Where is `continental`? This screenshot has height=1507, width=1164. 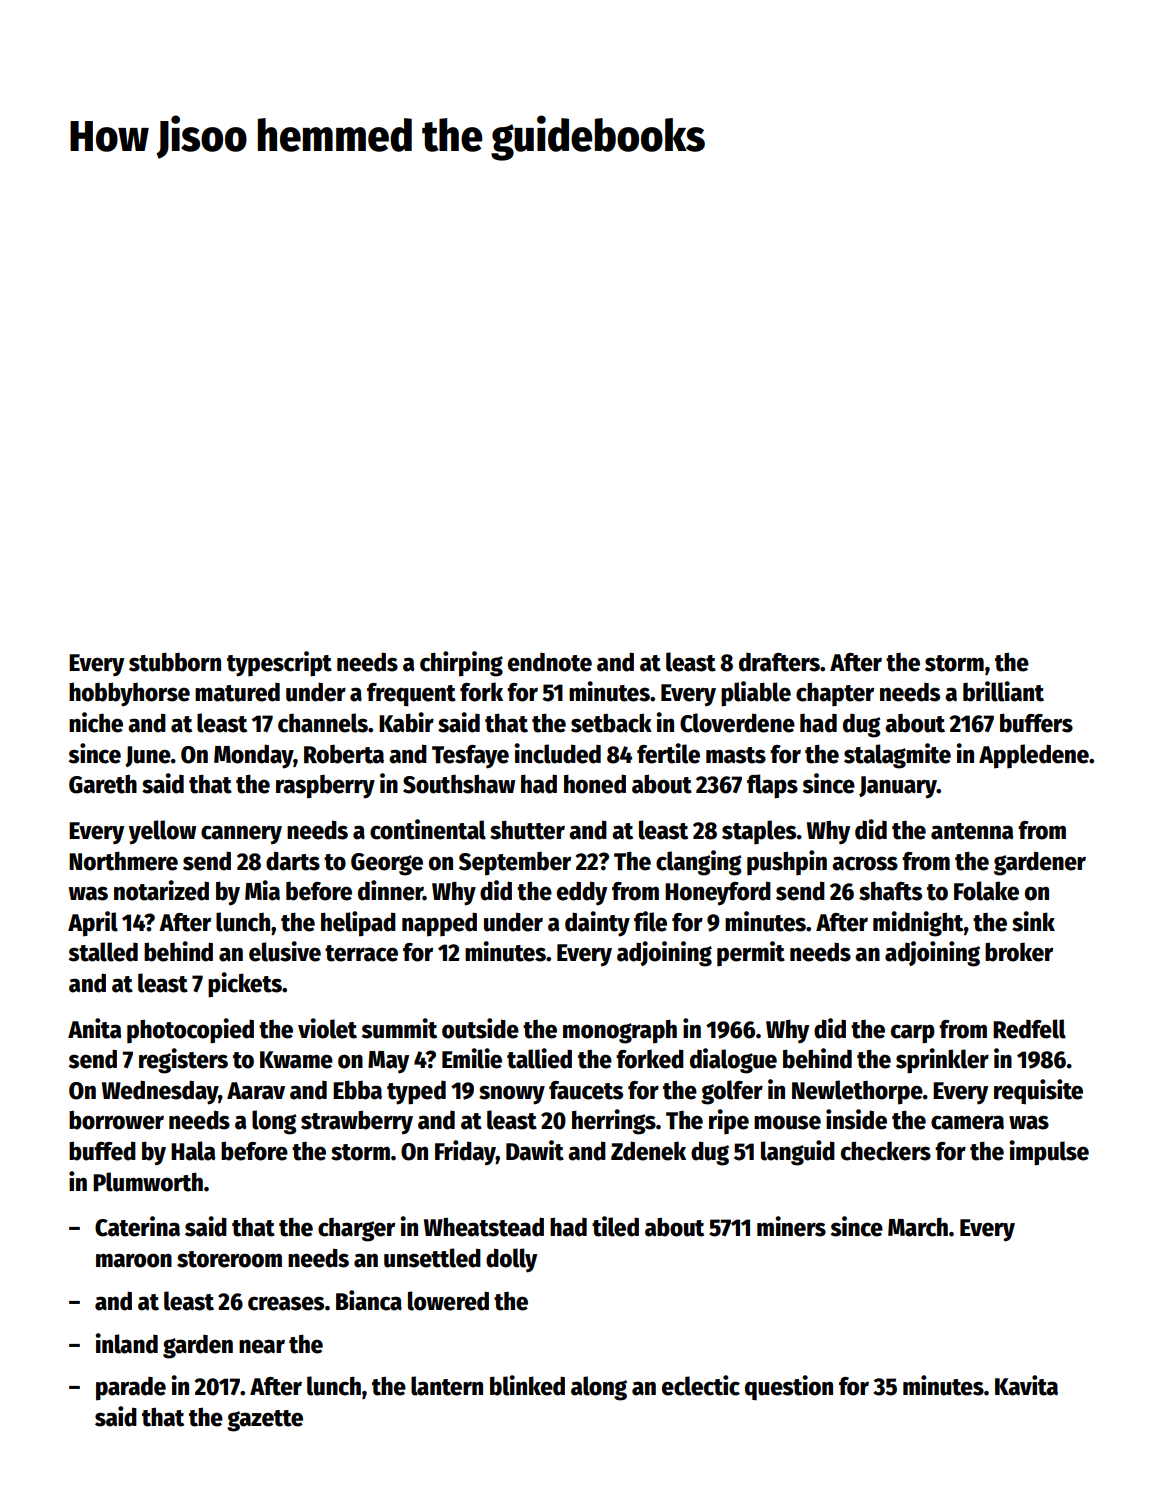 continental is located at coordinates (428, 829).
